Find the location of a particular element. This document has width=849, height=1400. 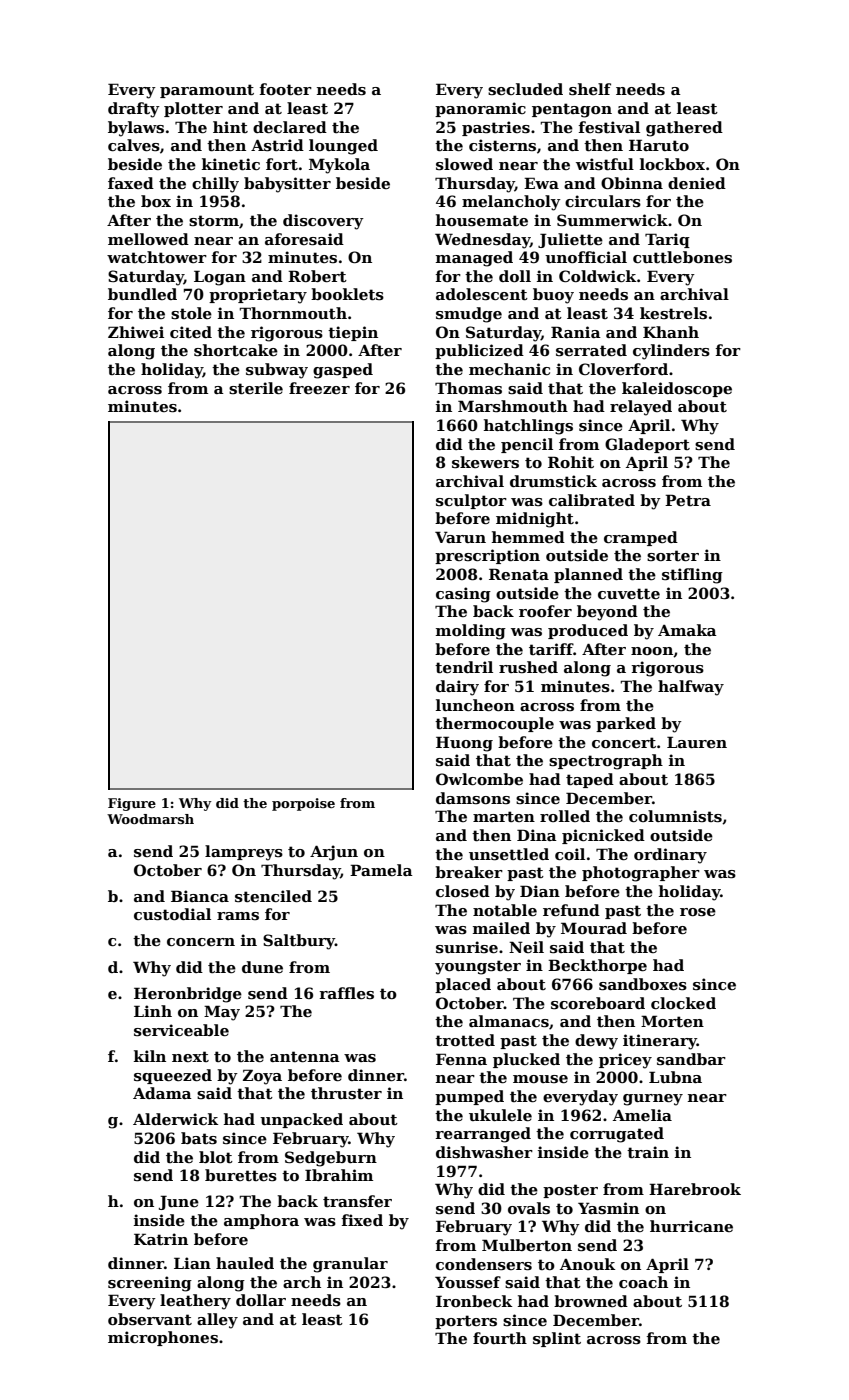

damsons is located at coordinates (473, 798).
